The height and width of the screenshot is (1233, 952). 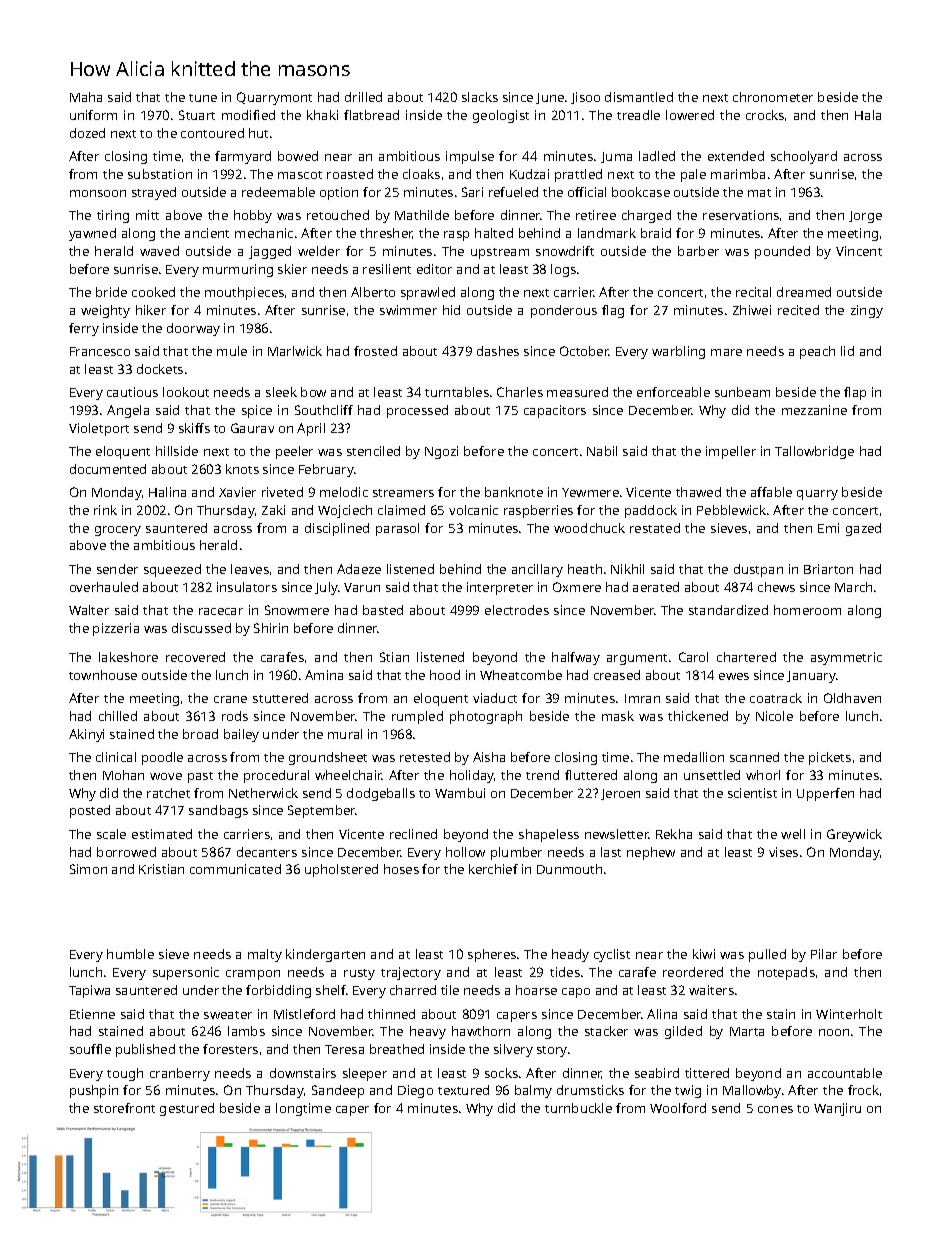 What do you see at coordinates (773, 97) in the screenshot?
I see `chronometer` at bounding box center [773, 97].
